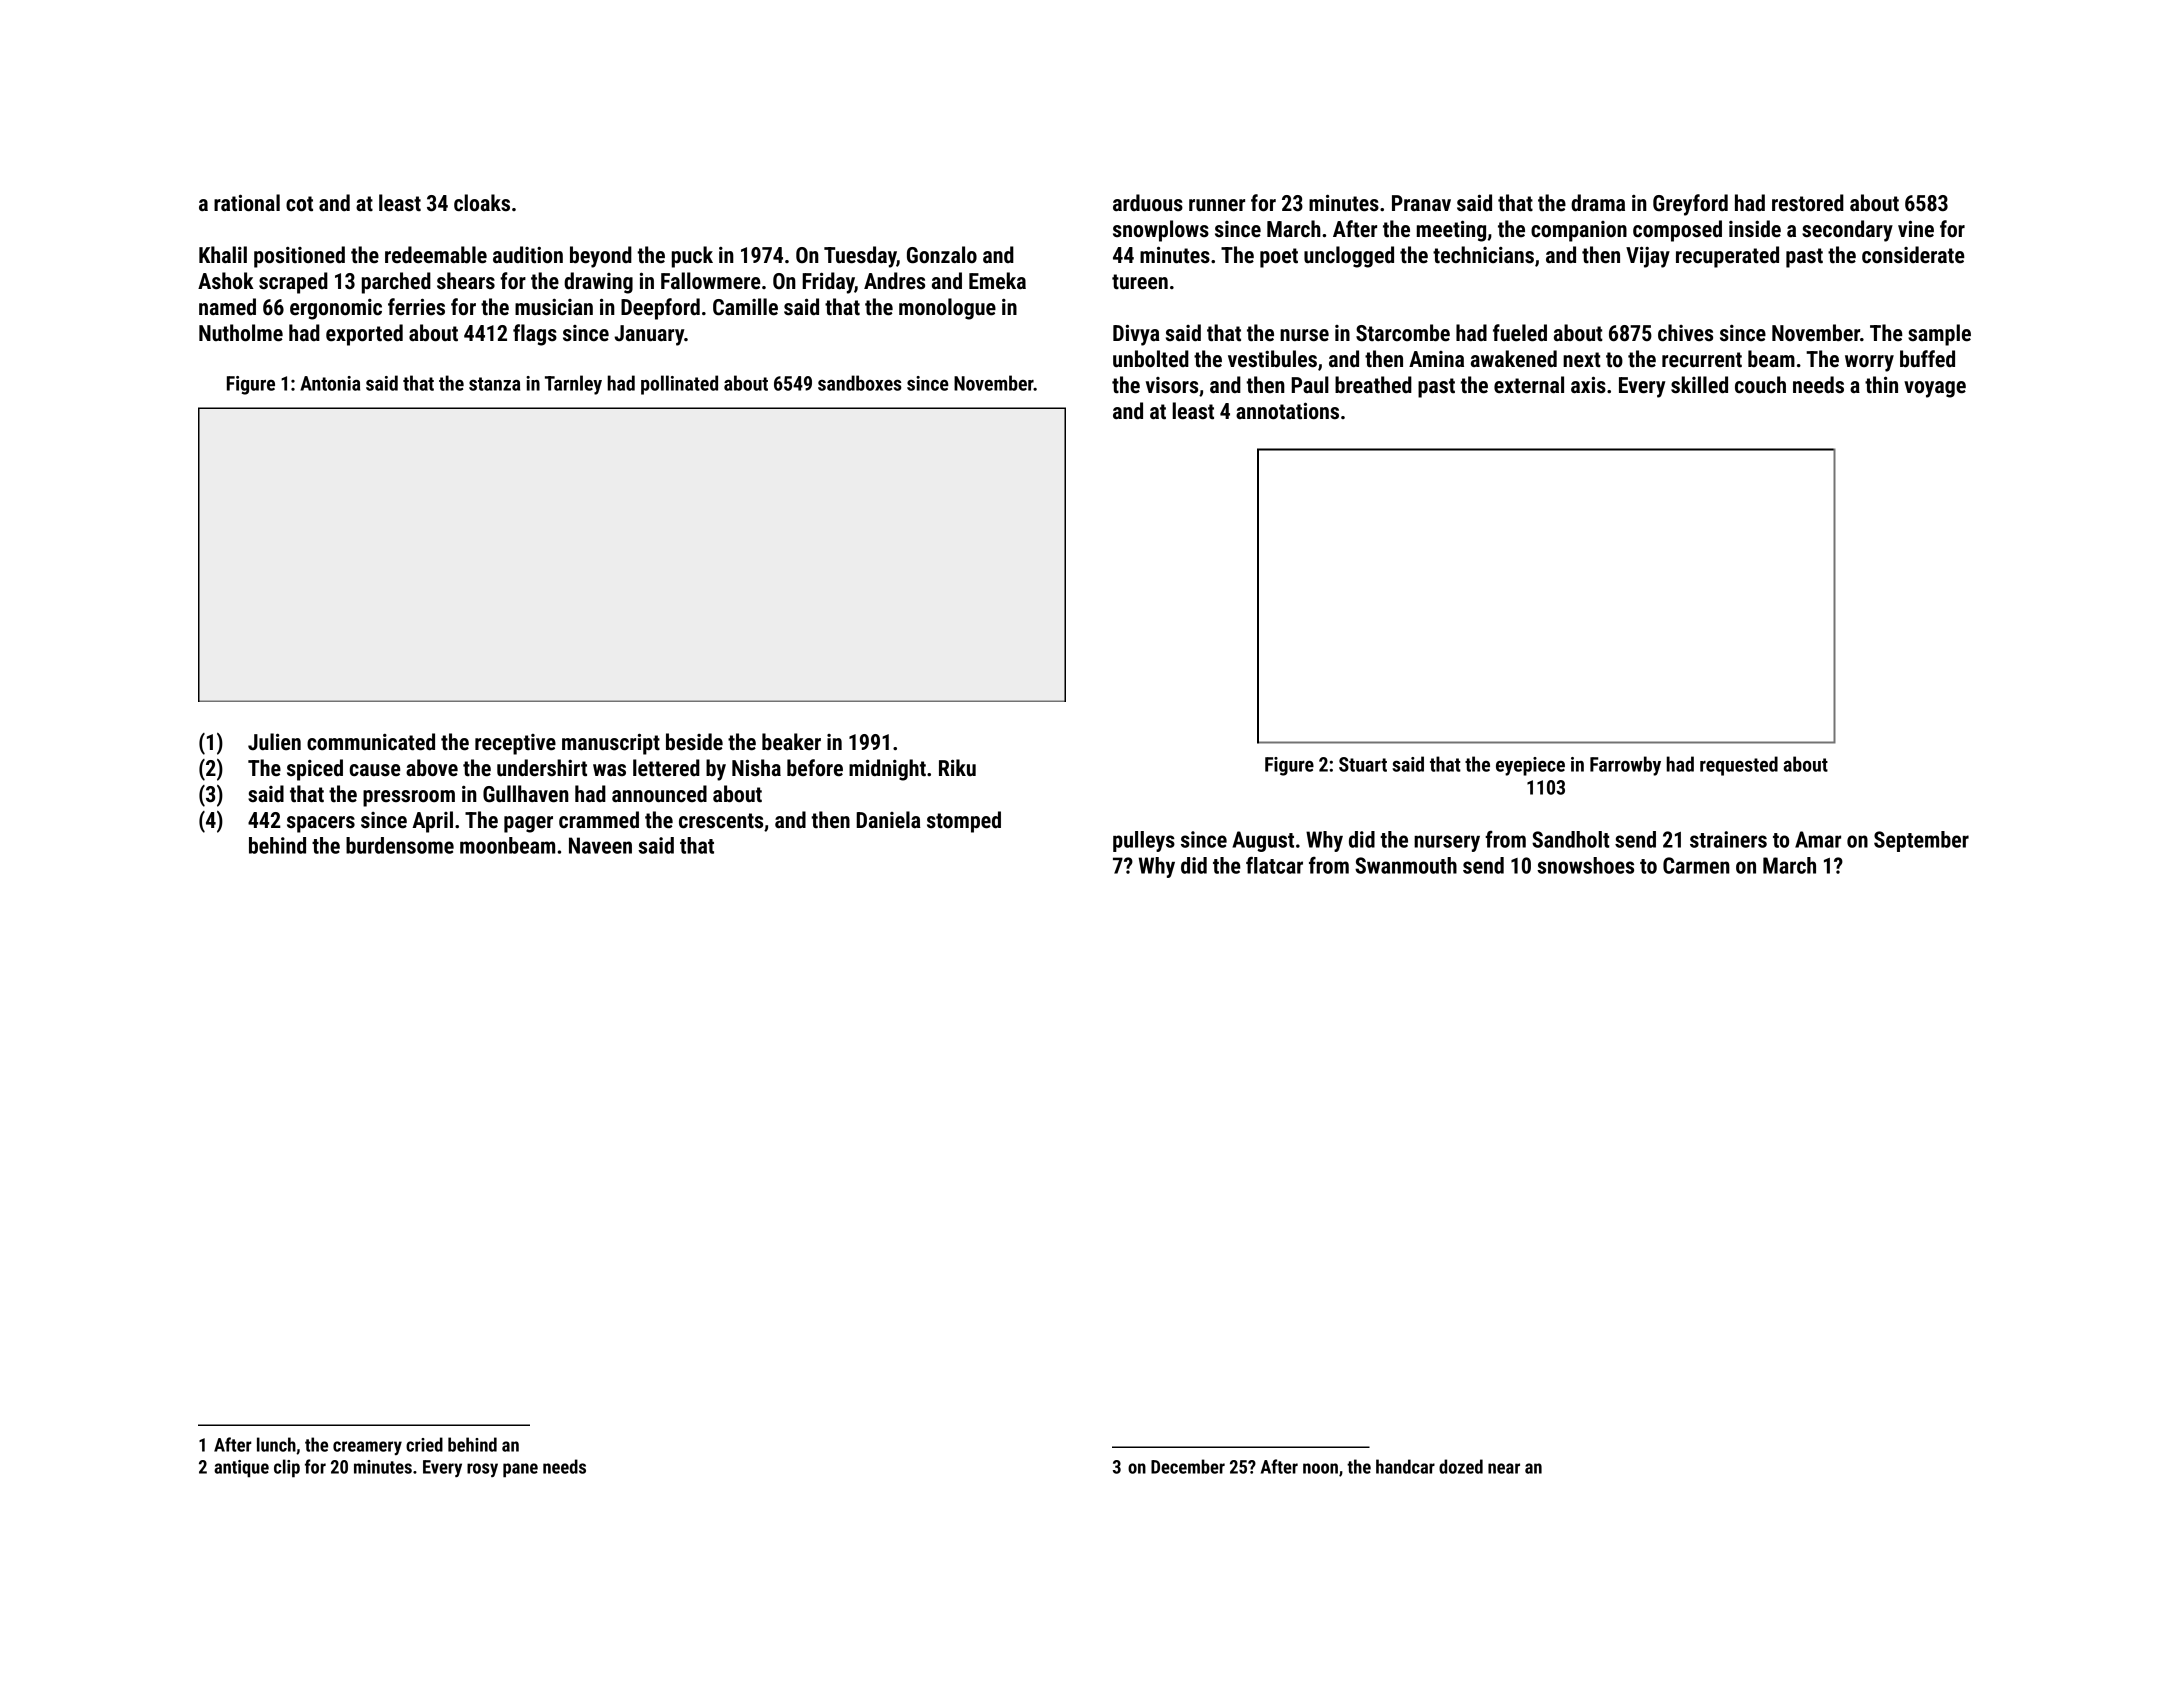  Describe the element at coordinates (1760, 385) in the document. I see `couch` at that location.
